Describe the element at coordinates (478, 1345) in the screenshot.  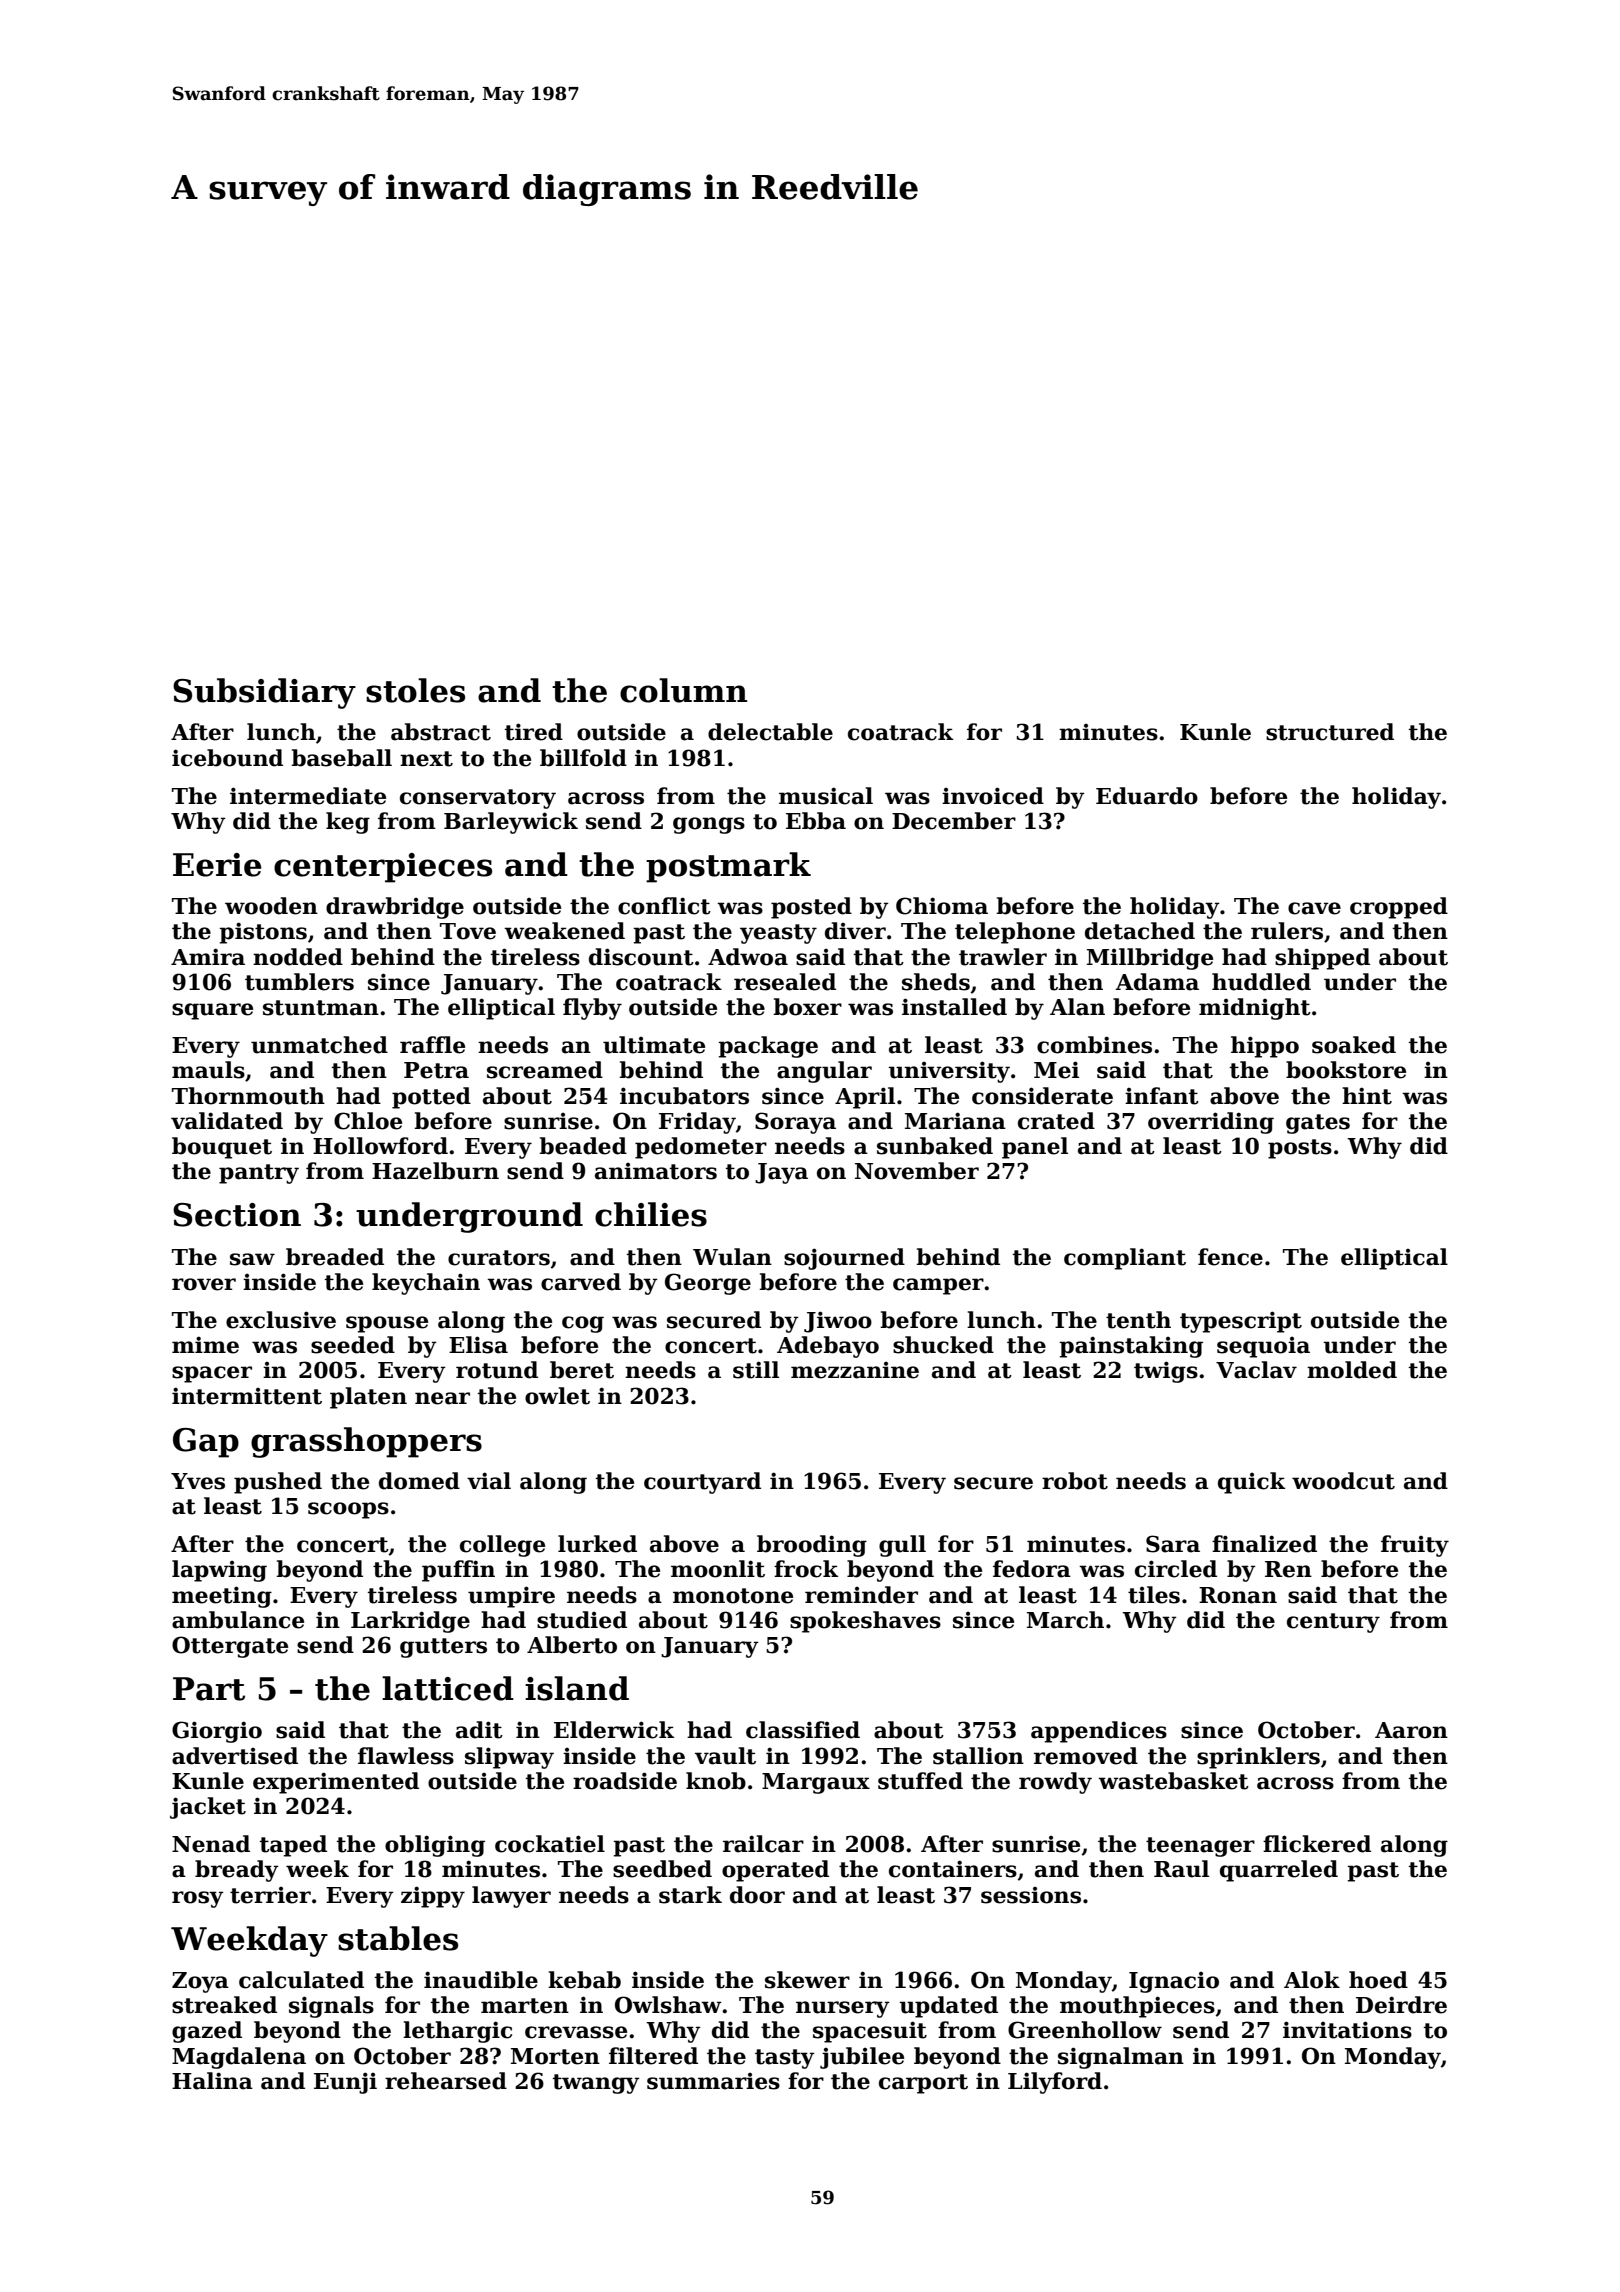
I see `Elisa` at that location.
